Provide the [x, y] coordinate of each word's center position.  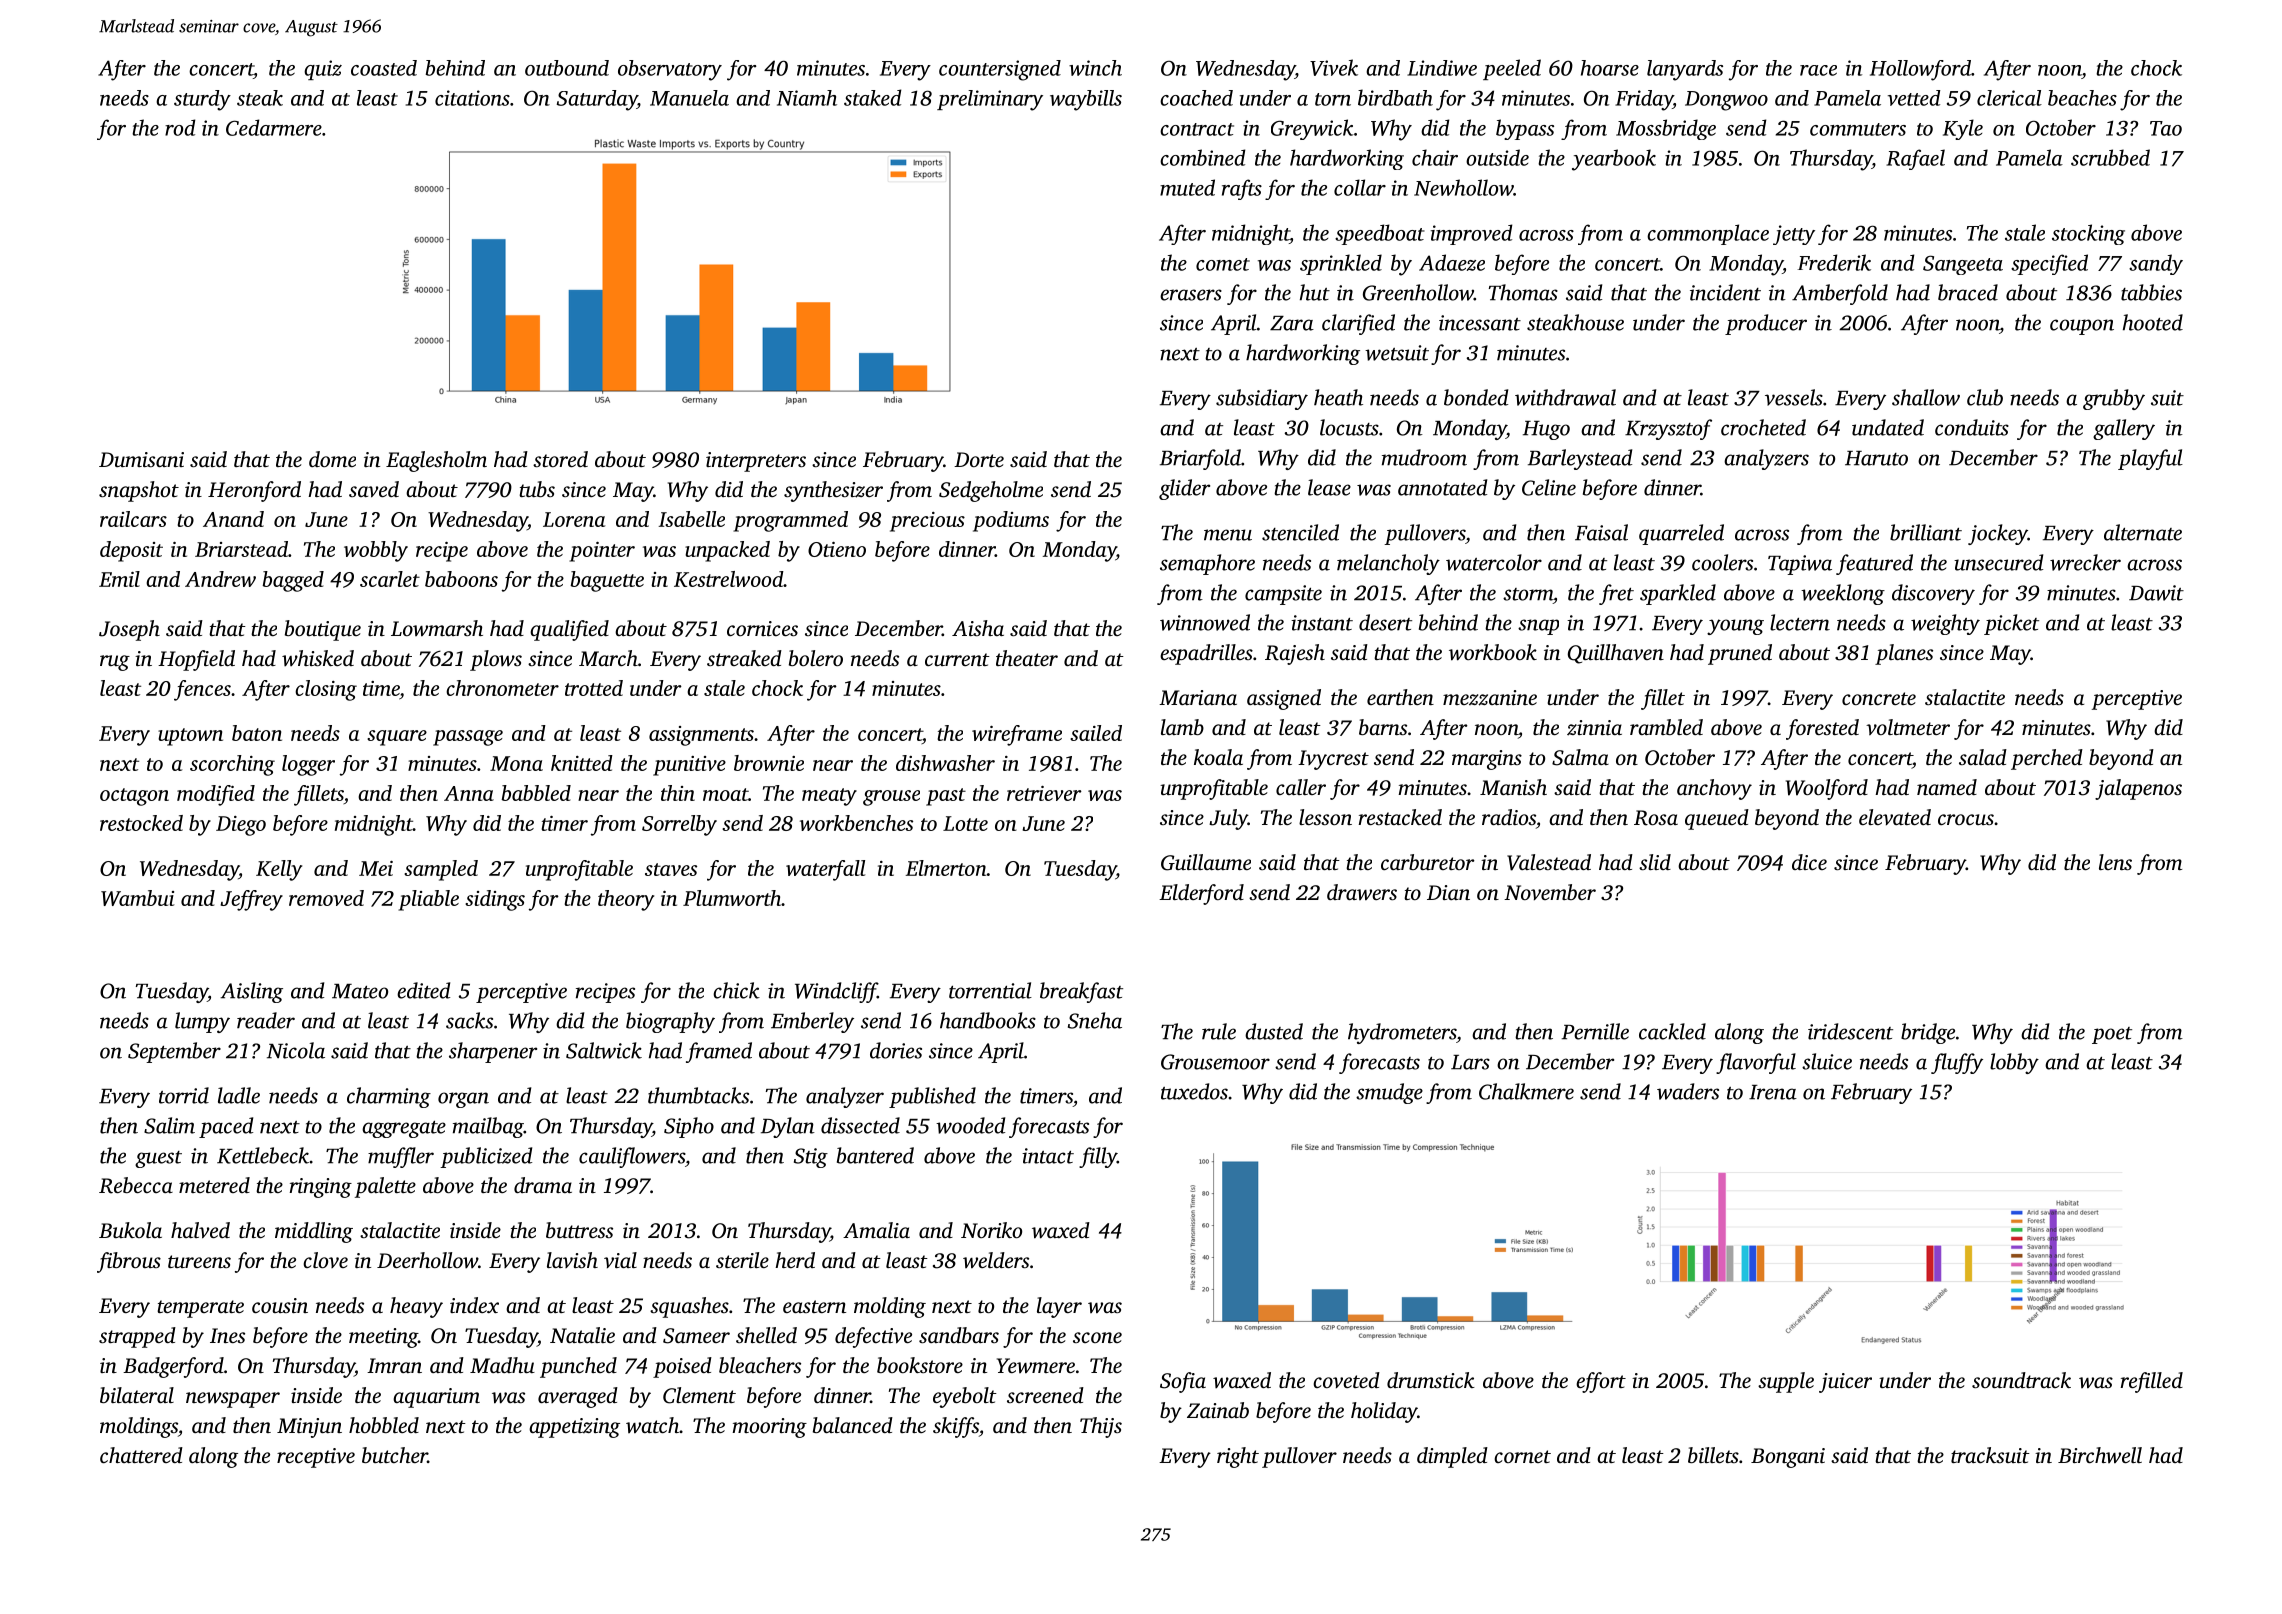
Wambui [138, 898]
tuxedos [1194, 1091]
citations [472, 98]
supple [1786, 1382]
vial [620, 1260]
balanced [853, 1425]
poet [2112, 1035]
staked [872, 97]
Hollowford [1920, 70]
